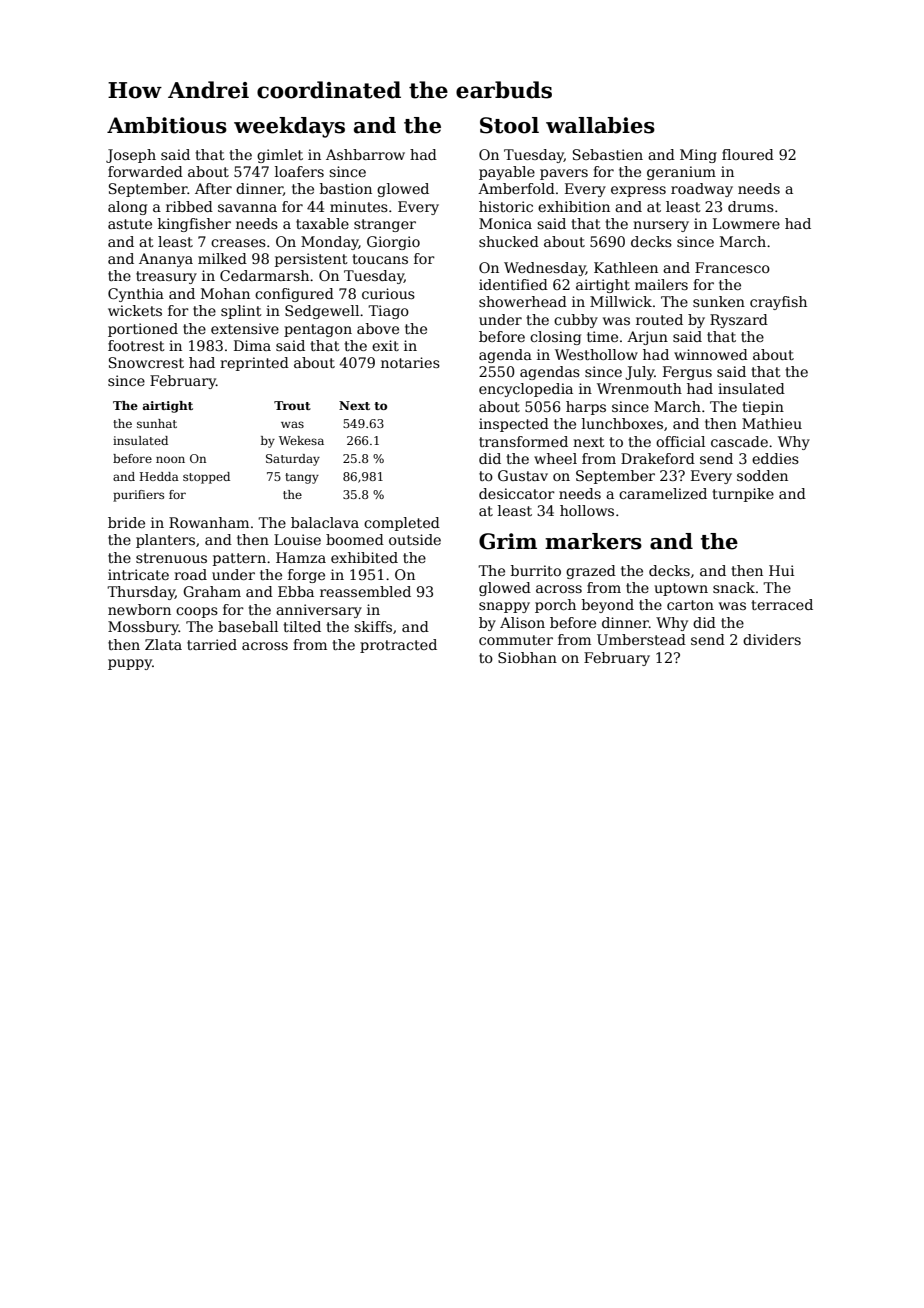 The width and height of the screenshot is (924, 1308). What do you see at coordinates (781, 570) in the screenshot?
I see `Hui` at bounding box center [781, 570].
